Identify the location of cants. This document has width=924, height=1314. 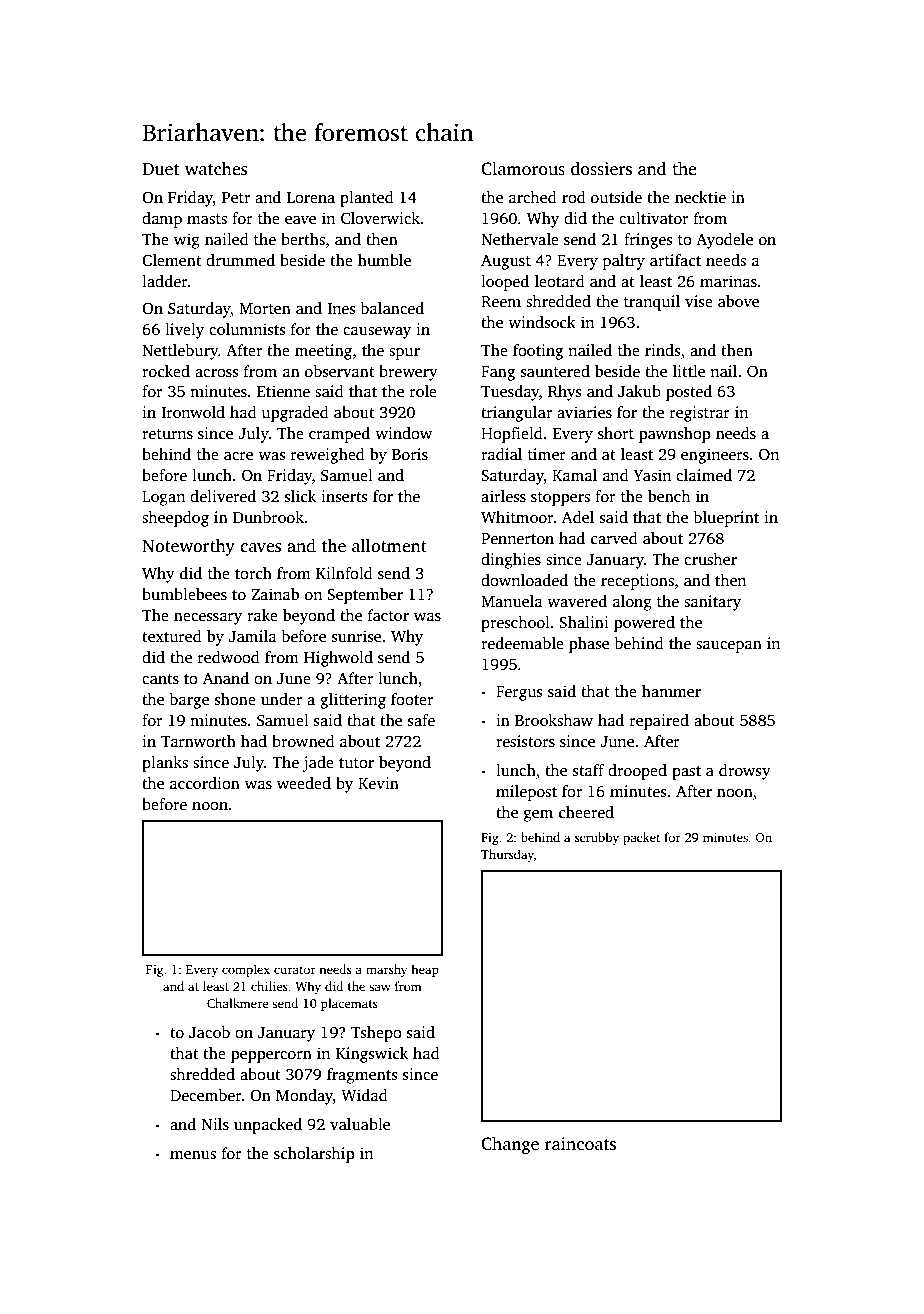
(160, 679).
